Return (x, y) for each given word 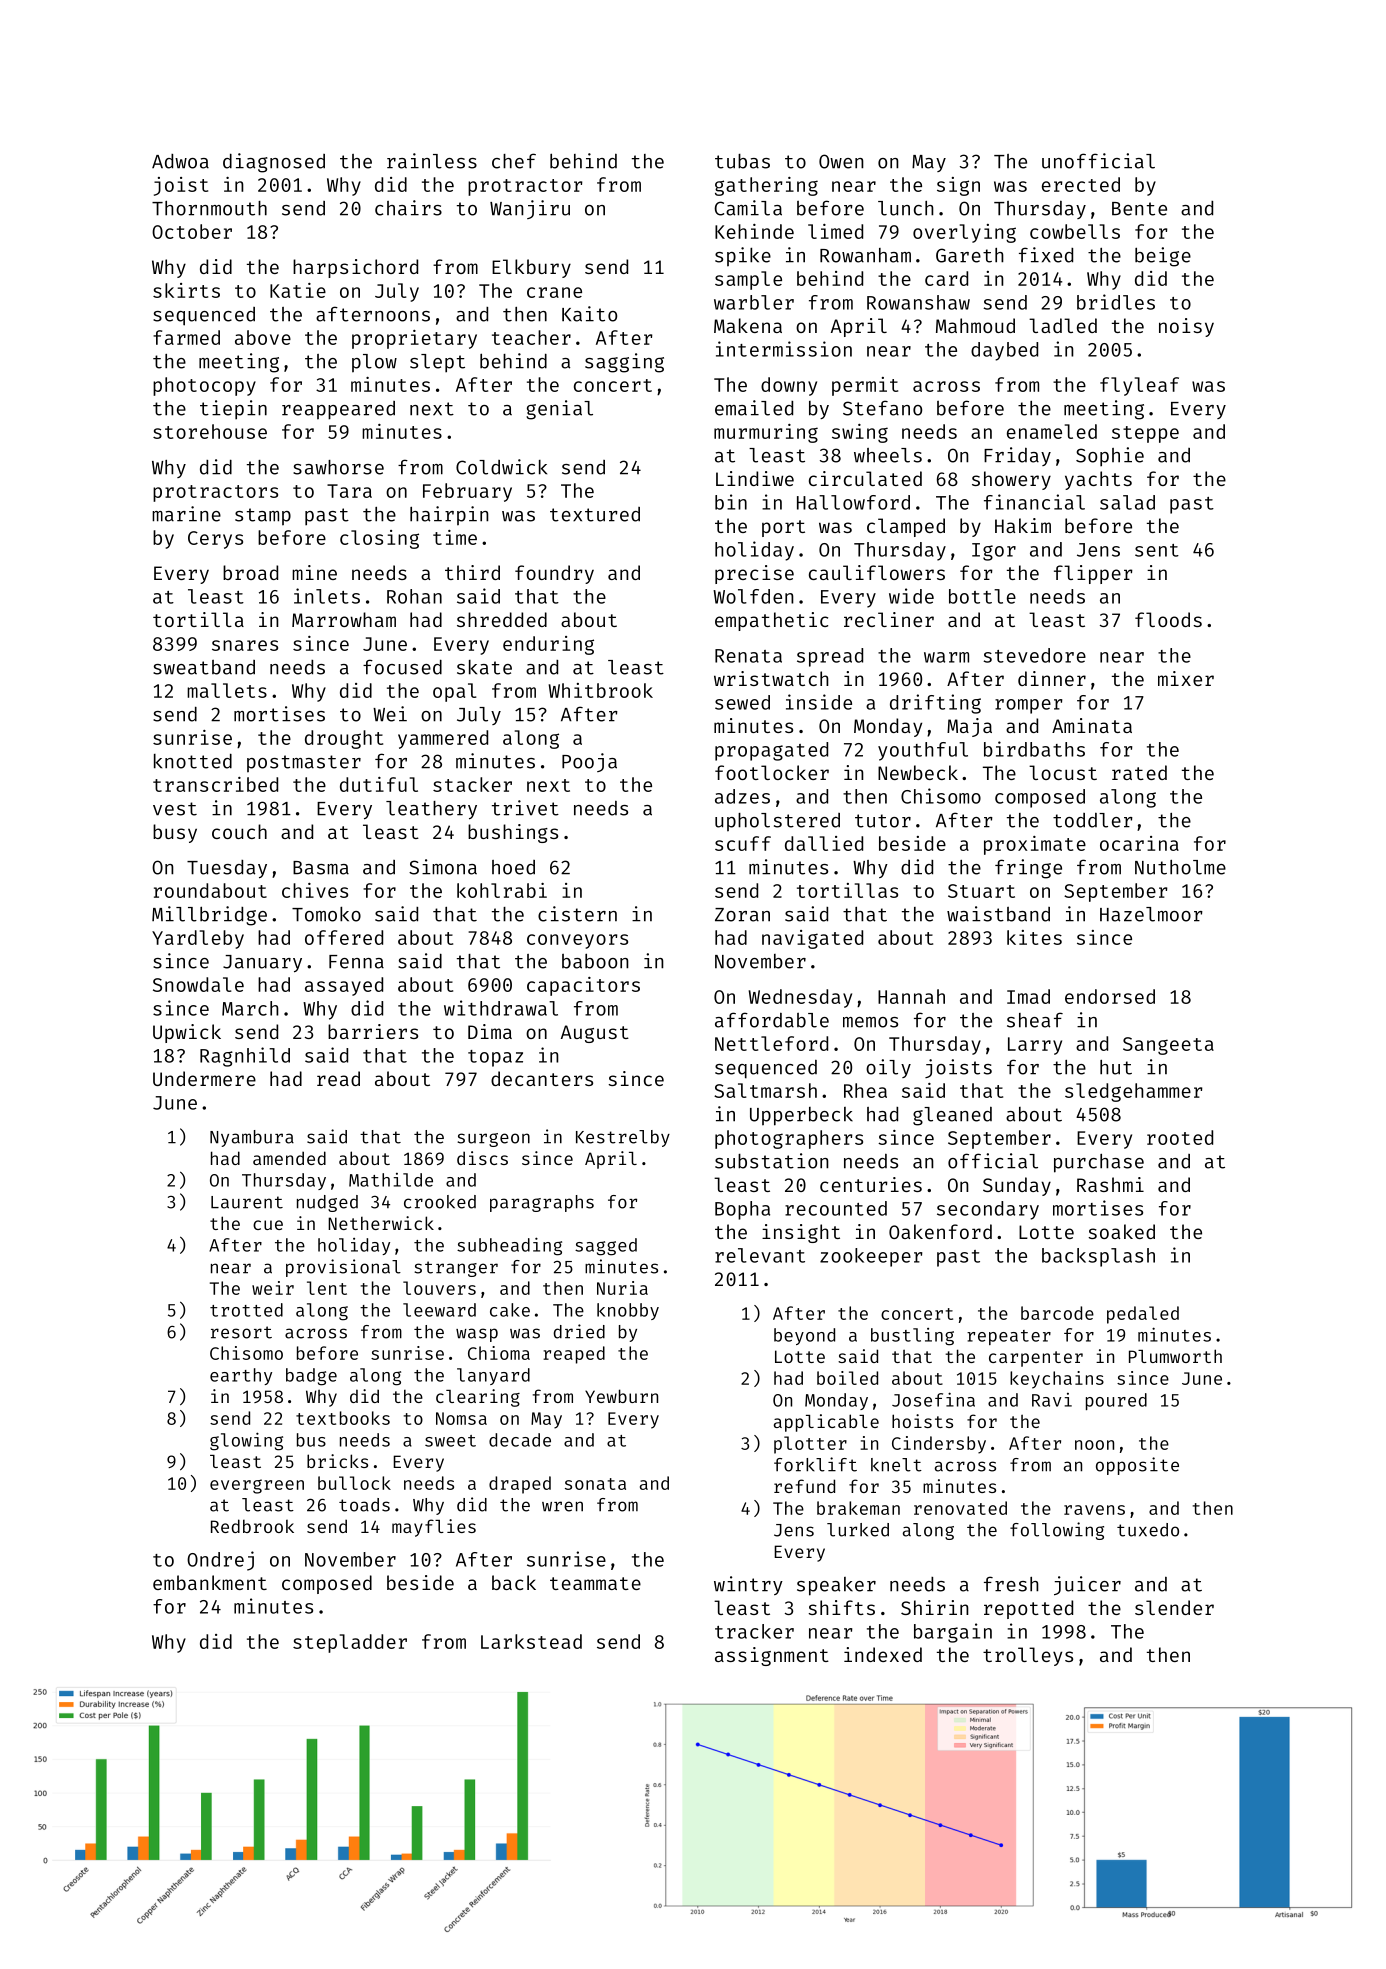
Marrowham (344, 619)
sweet (450, 1441)
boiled (847, 1378)
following (1057, 1531)
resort (241, 1332)
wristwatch (771, 678)
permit (865, 386)
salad (1127, 502)
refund (804, 1486)
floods (1168, 619)
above (263, 337)
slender (1174, 1607)
